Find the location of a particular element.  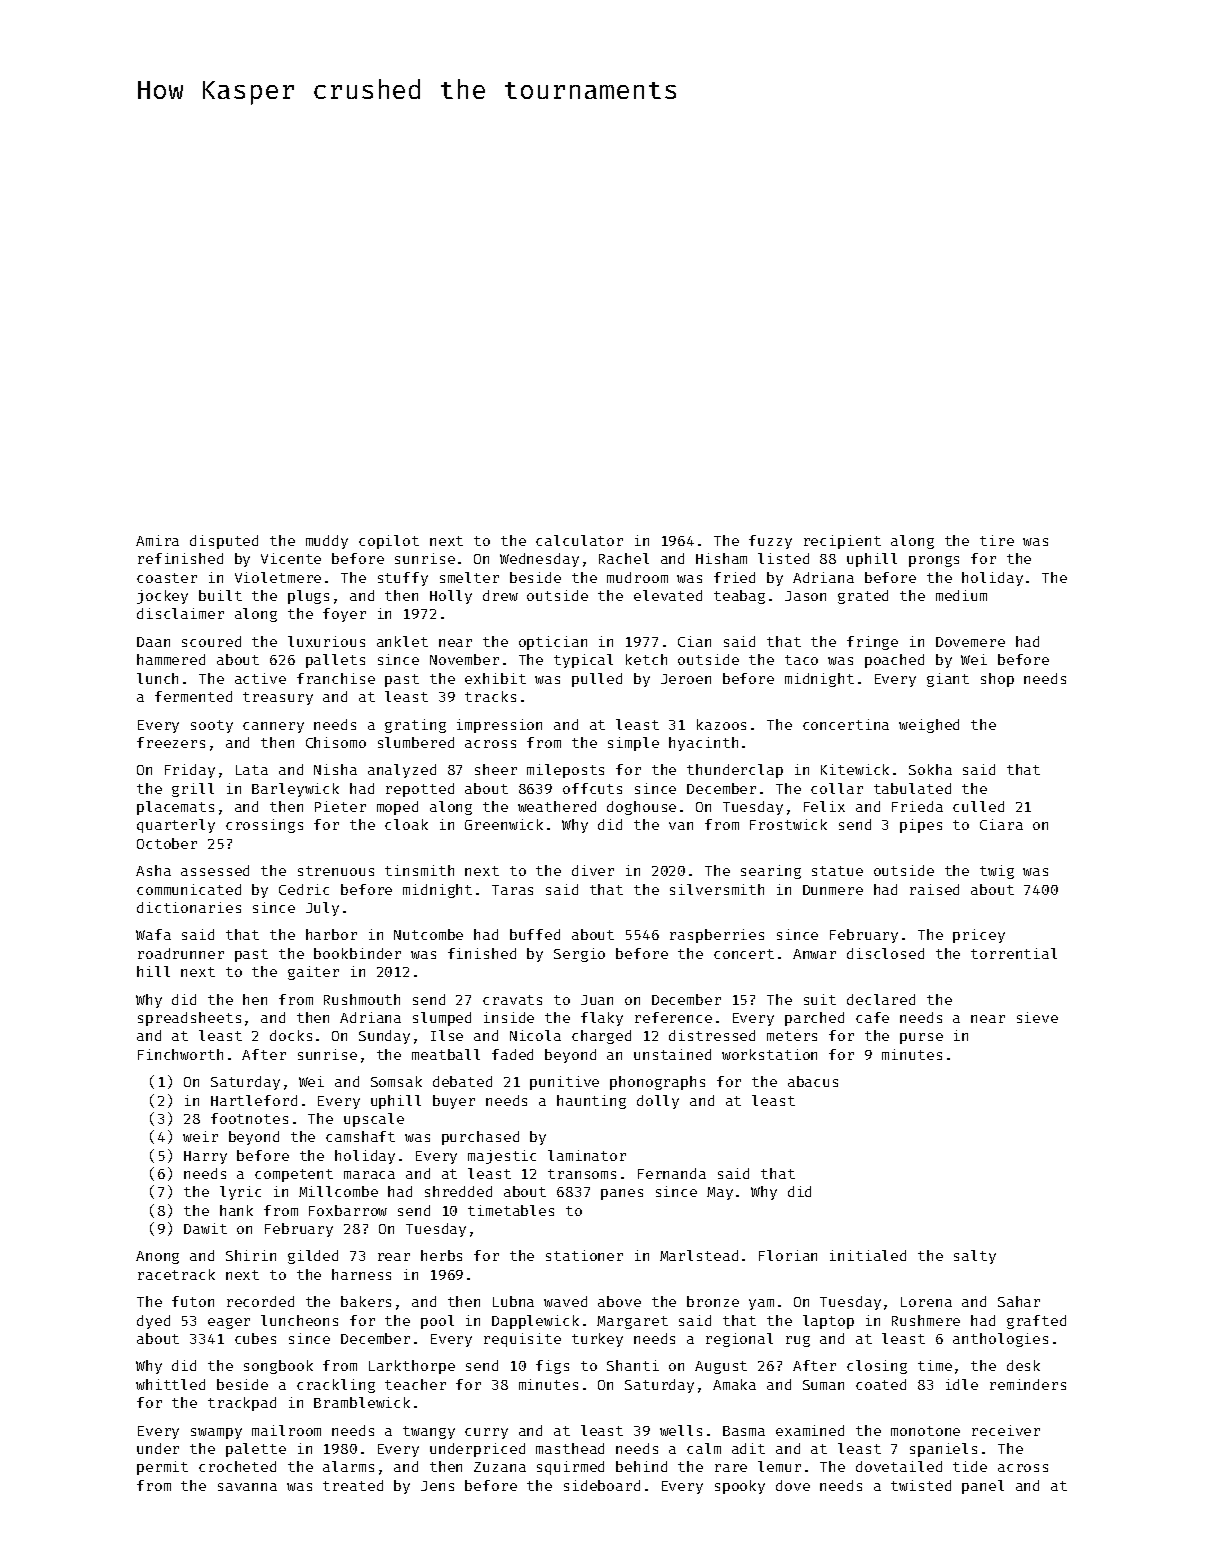

panes is located at coordinates (622, 1194).
